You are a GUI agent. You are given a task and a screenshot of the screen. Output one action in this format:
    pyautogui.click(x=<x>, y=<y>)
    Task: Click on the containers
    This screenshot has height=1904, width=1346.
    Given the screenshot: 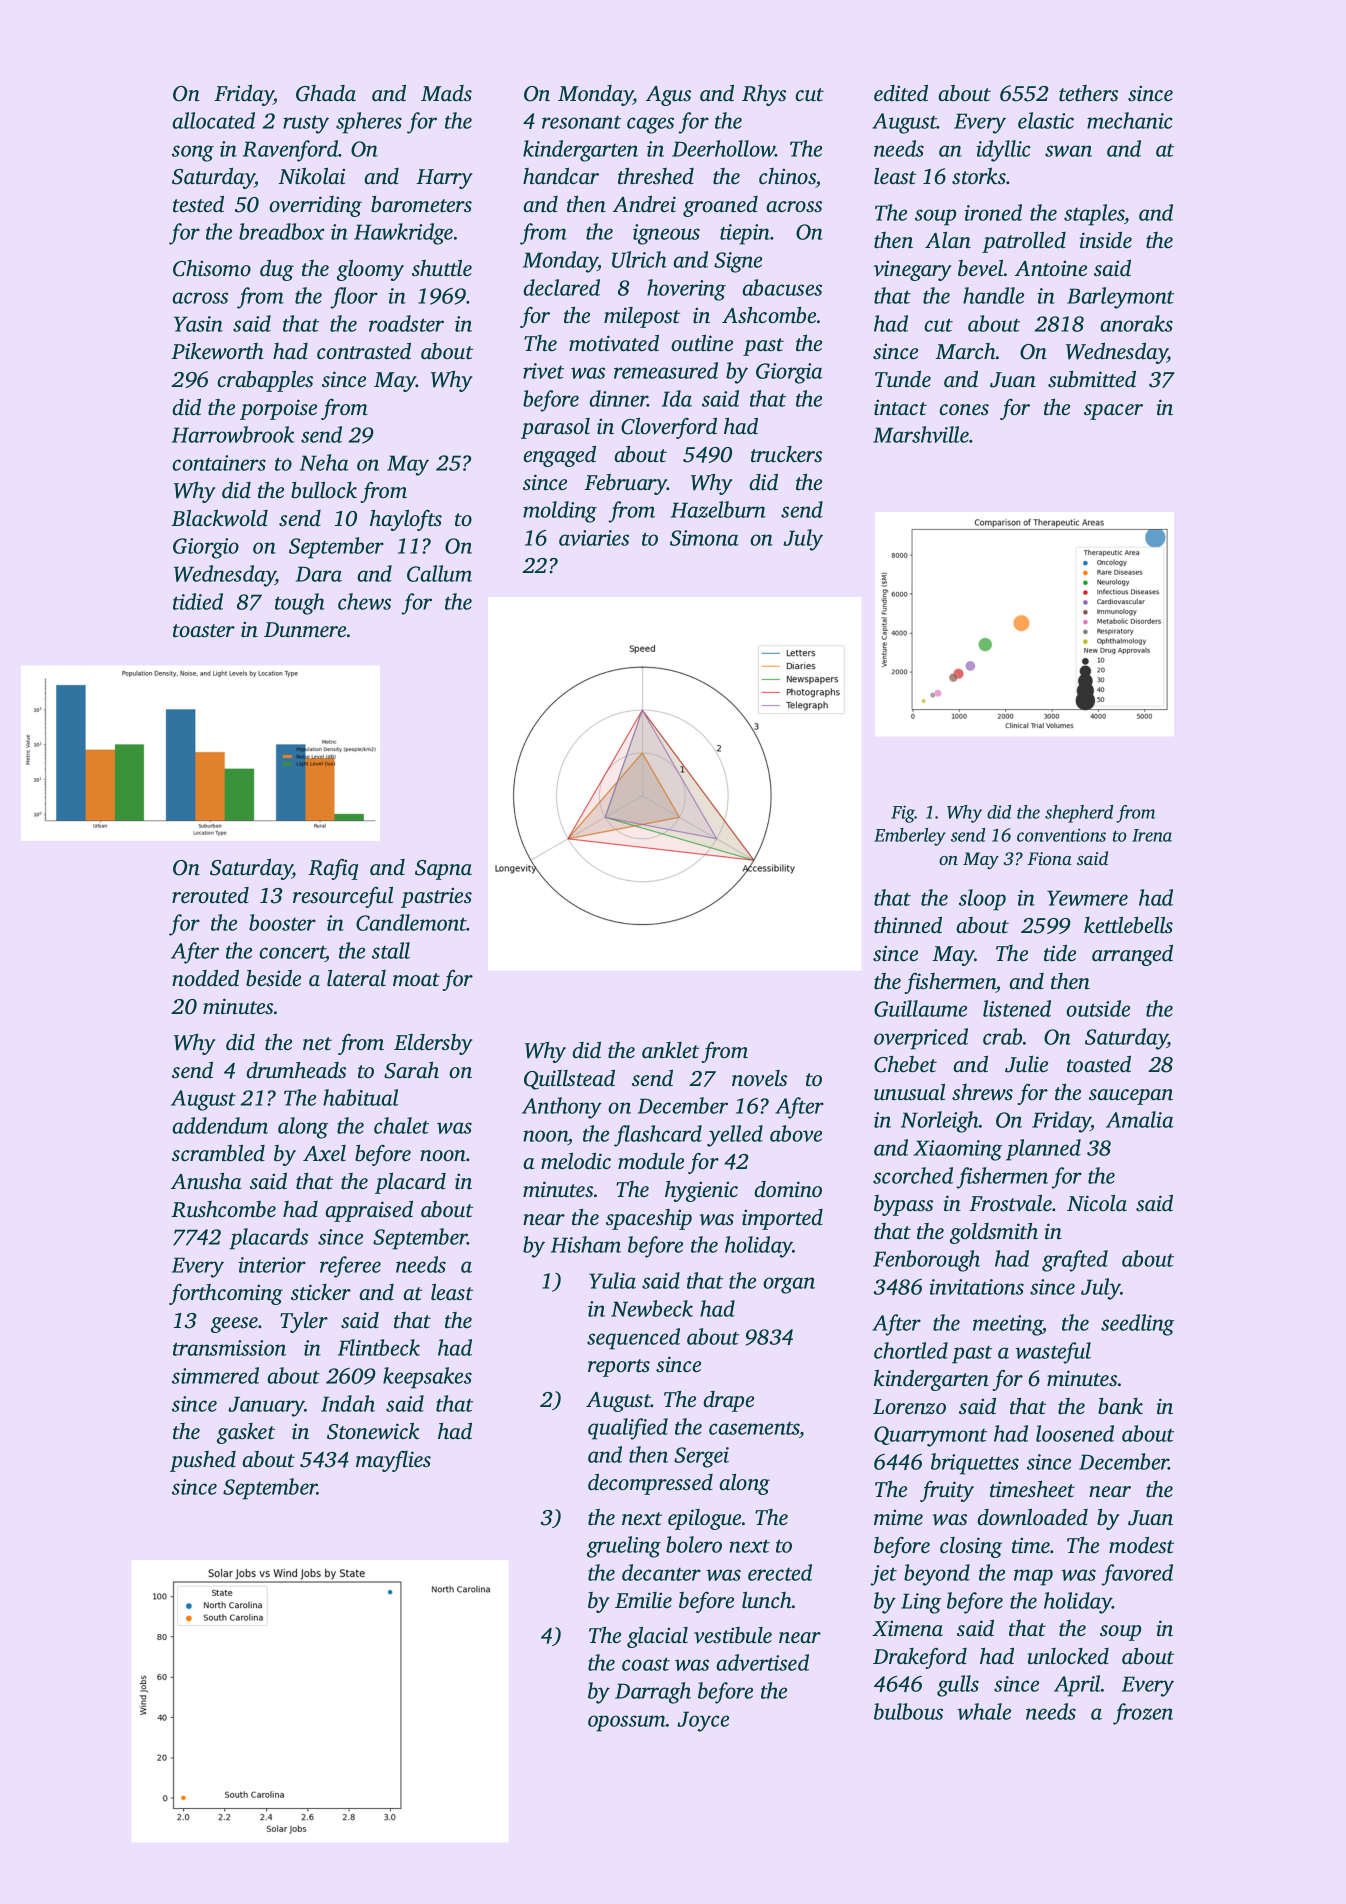 What is the action you would take?
    pyautogui.click(x=219, y=463)
